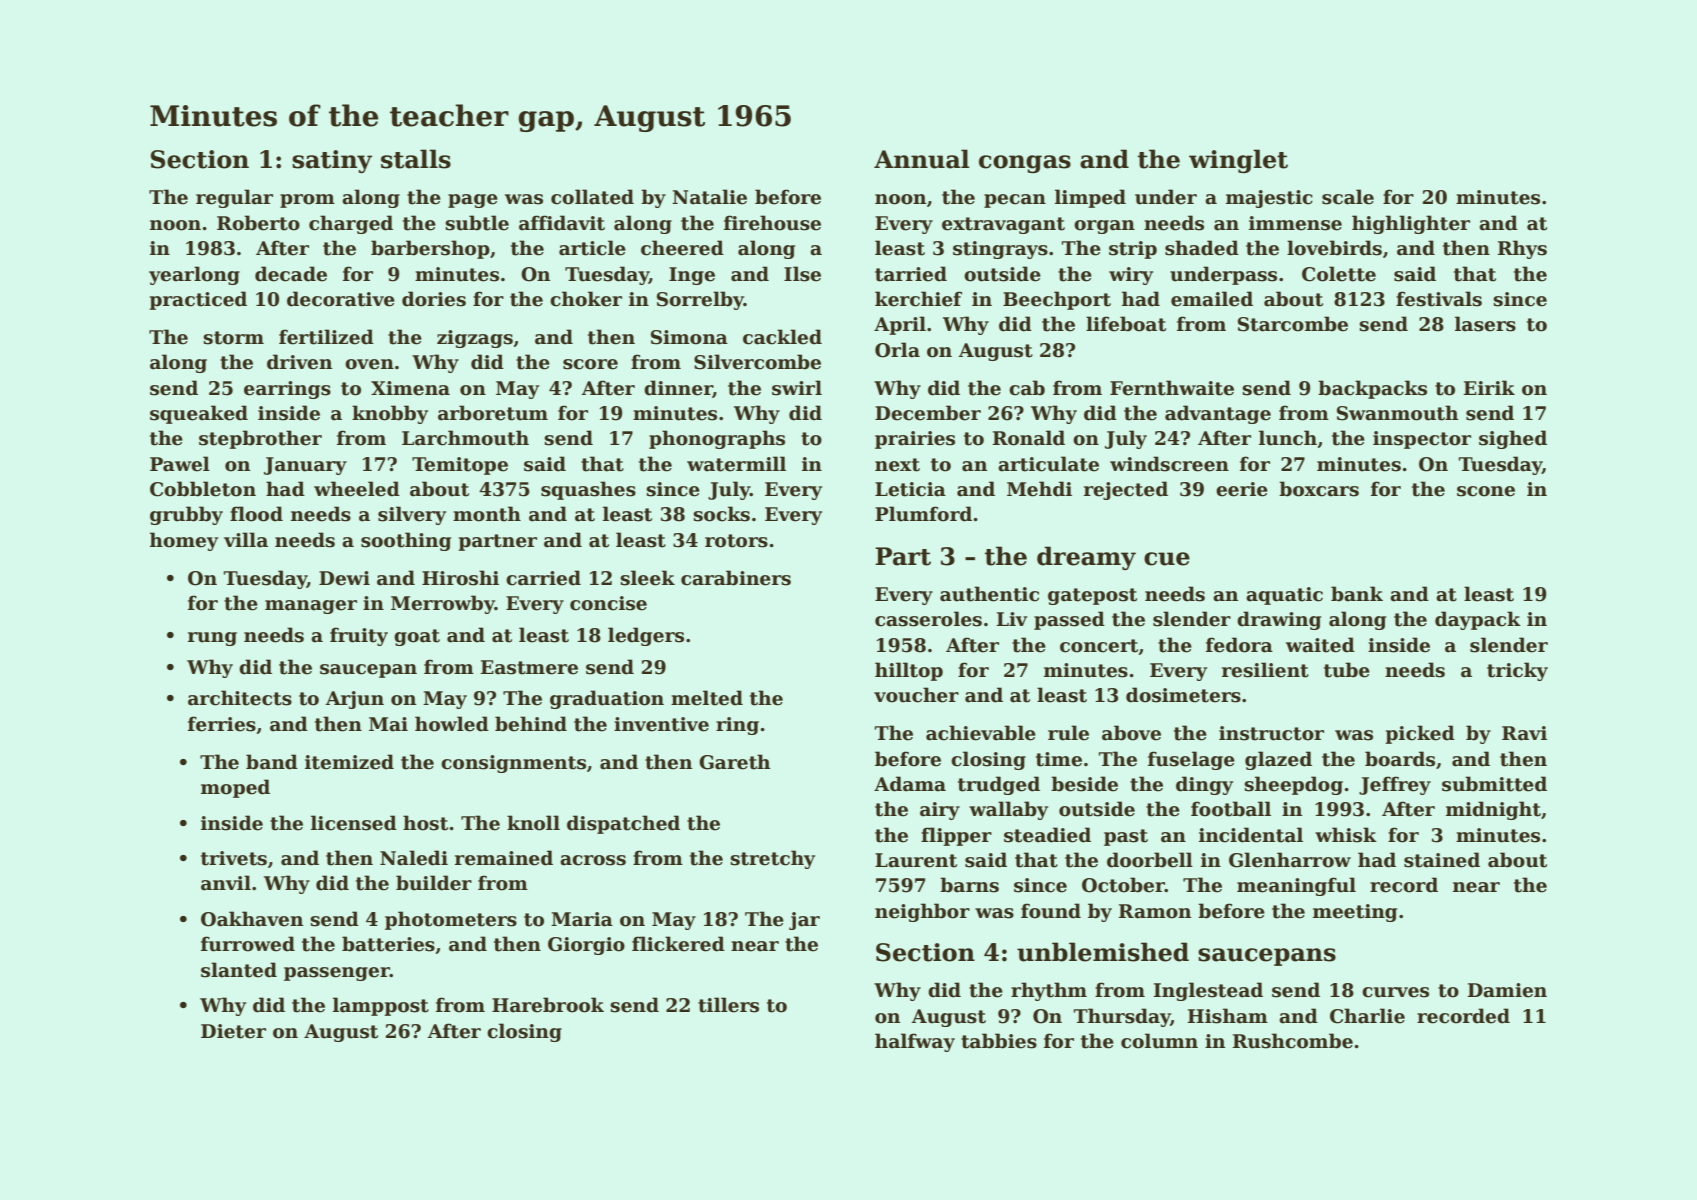 This screenshot has height=1200, width=1697. What do you see at coordinates (921, 159) in the screenshot?
I see `Annual` at bounding box center [921, 159].
